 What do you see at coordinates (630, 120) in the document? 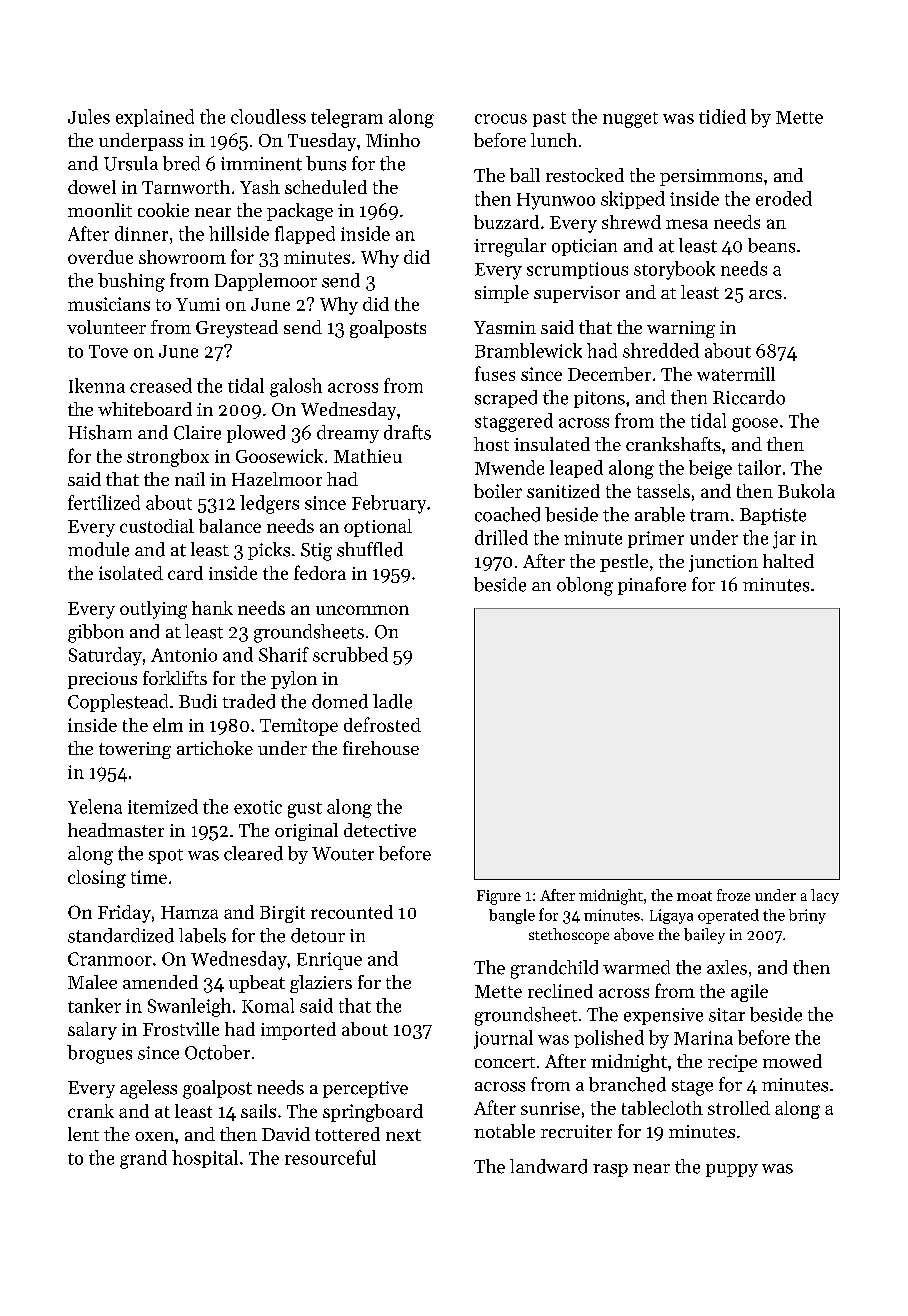
I see `nugget` at bounding box center [630, 120].
